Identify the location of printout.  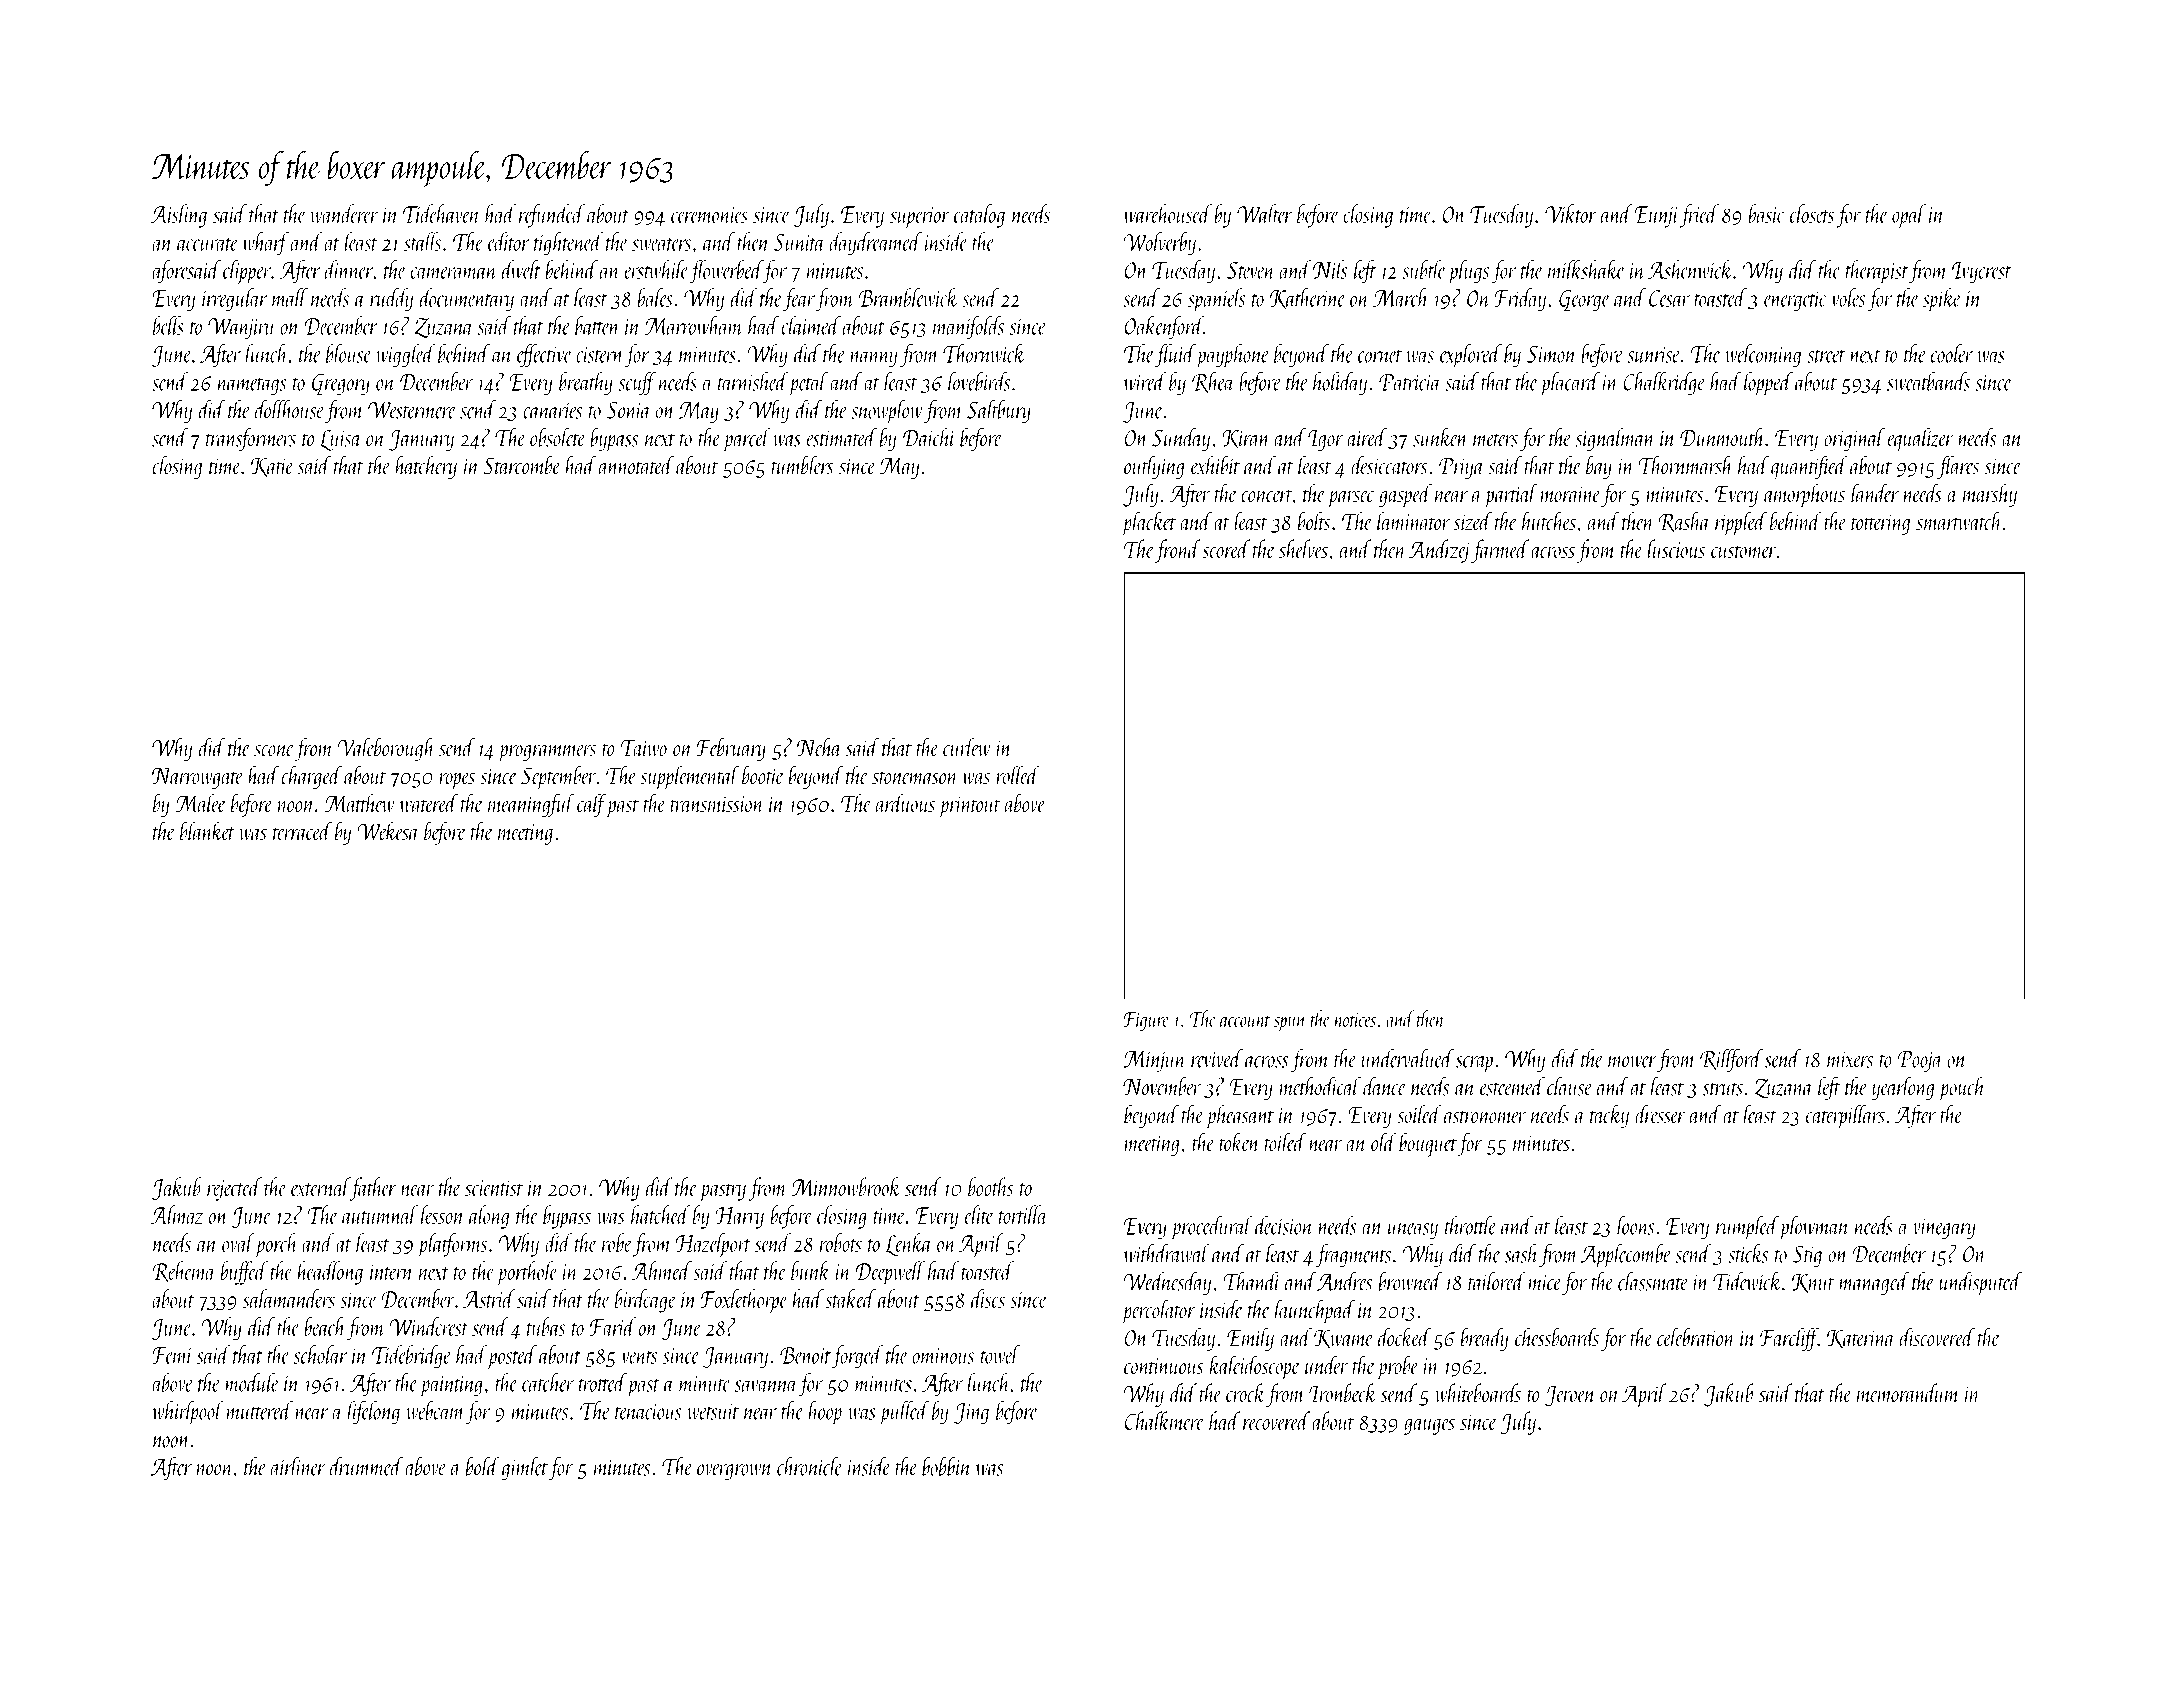
(969, 807).
